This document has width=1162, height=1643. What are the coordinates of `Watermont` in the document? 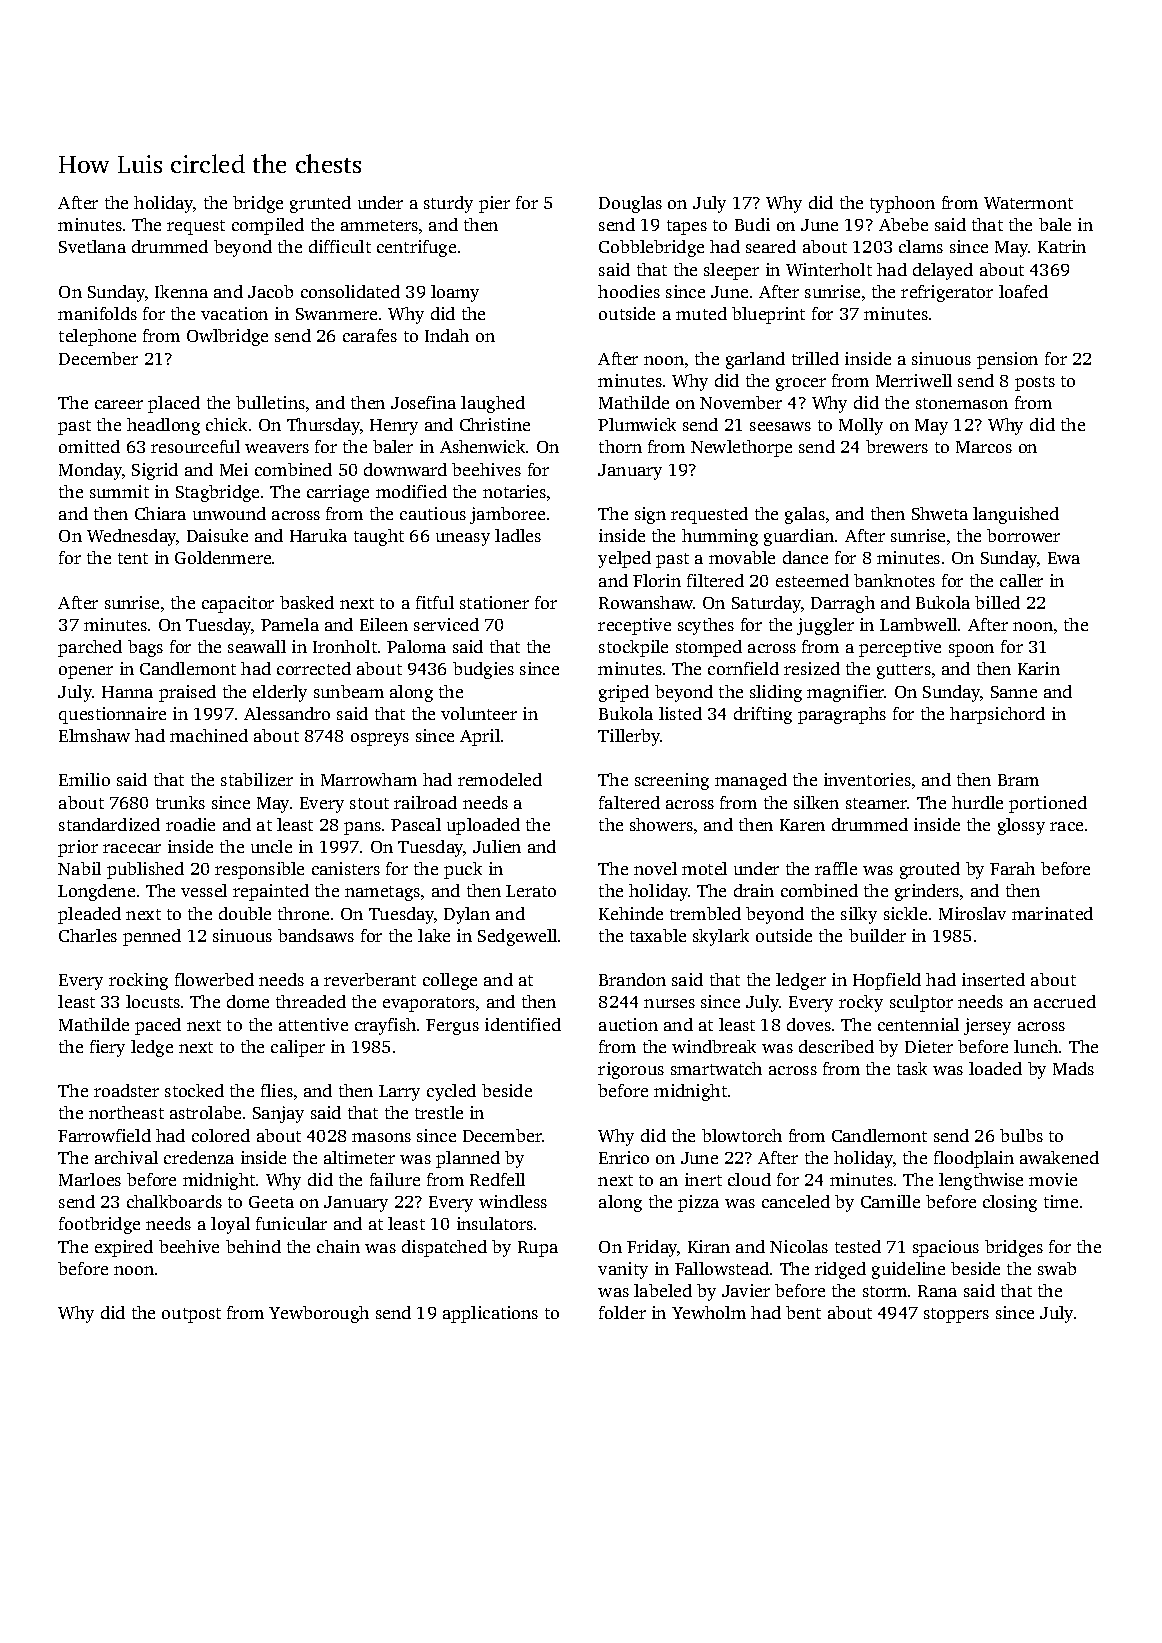 It's located at (1028, 203).
